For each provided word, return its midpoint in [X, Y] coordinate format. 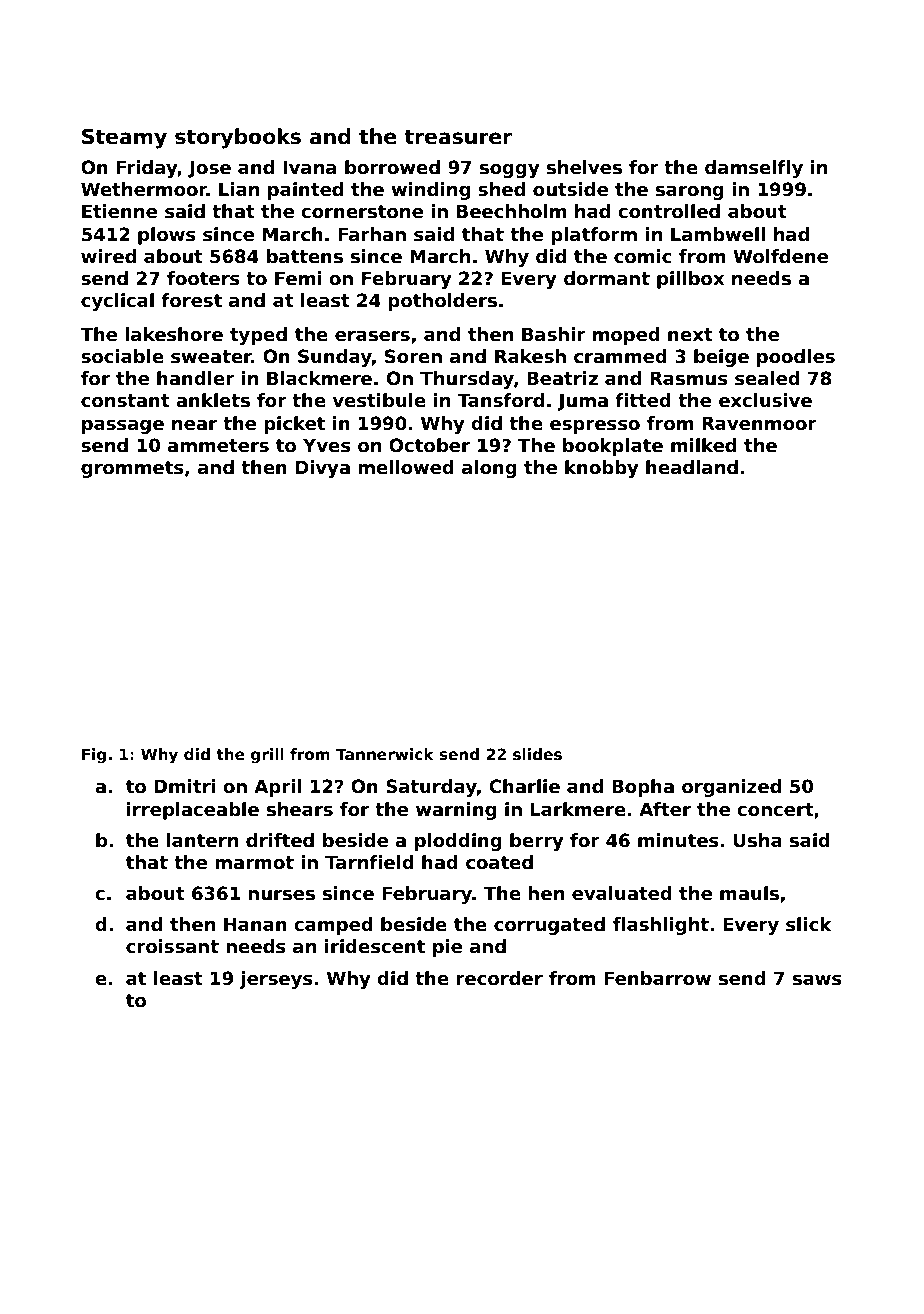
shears [300, 809]
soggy [510, 171]
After [665, 809]
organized [731, 788]
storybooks [238, 138]
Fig [94, 756]
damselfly [754, 169]
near [194, 425]
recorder [499, 978]
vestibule [379, 400]
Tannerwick [385, 754]
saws [817, 980]
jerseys [276, 980]
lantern [202, 840]
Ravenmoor [759, 423]
